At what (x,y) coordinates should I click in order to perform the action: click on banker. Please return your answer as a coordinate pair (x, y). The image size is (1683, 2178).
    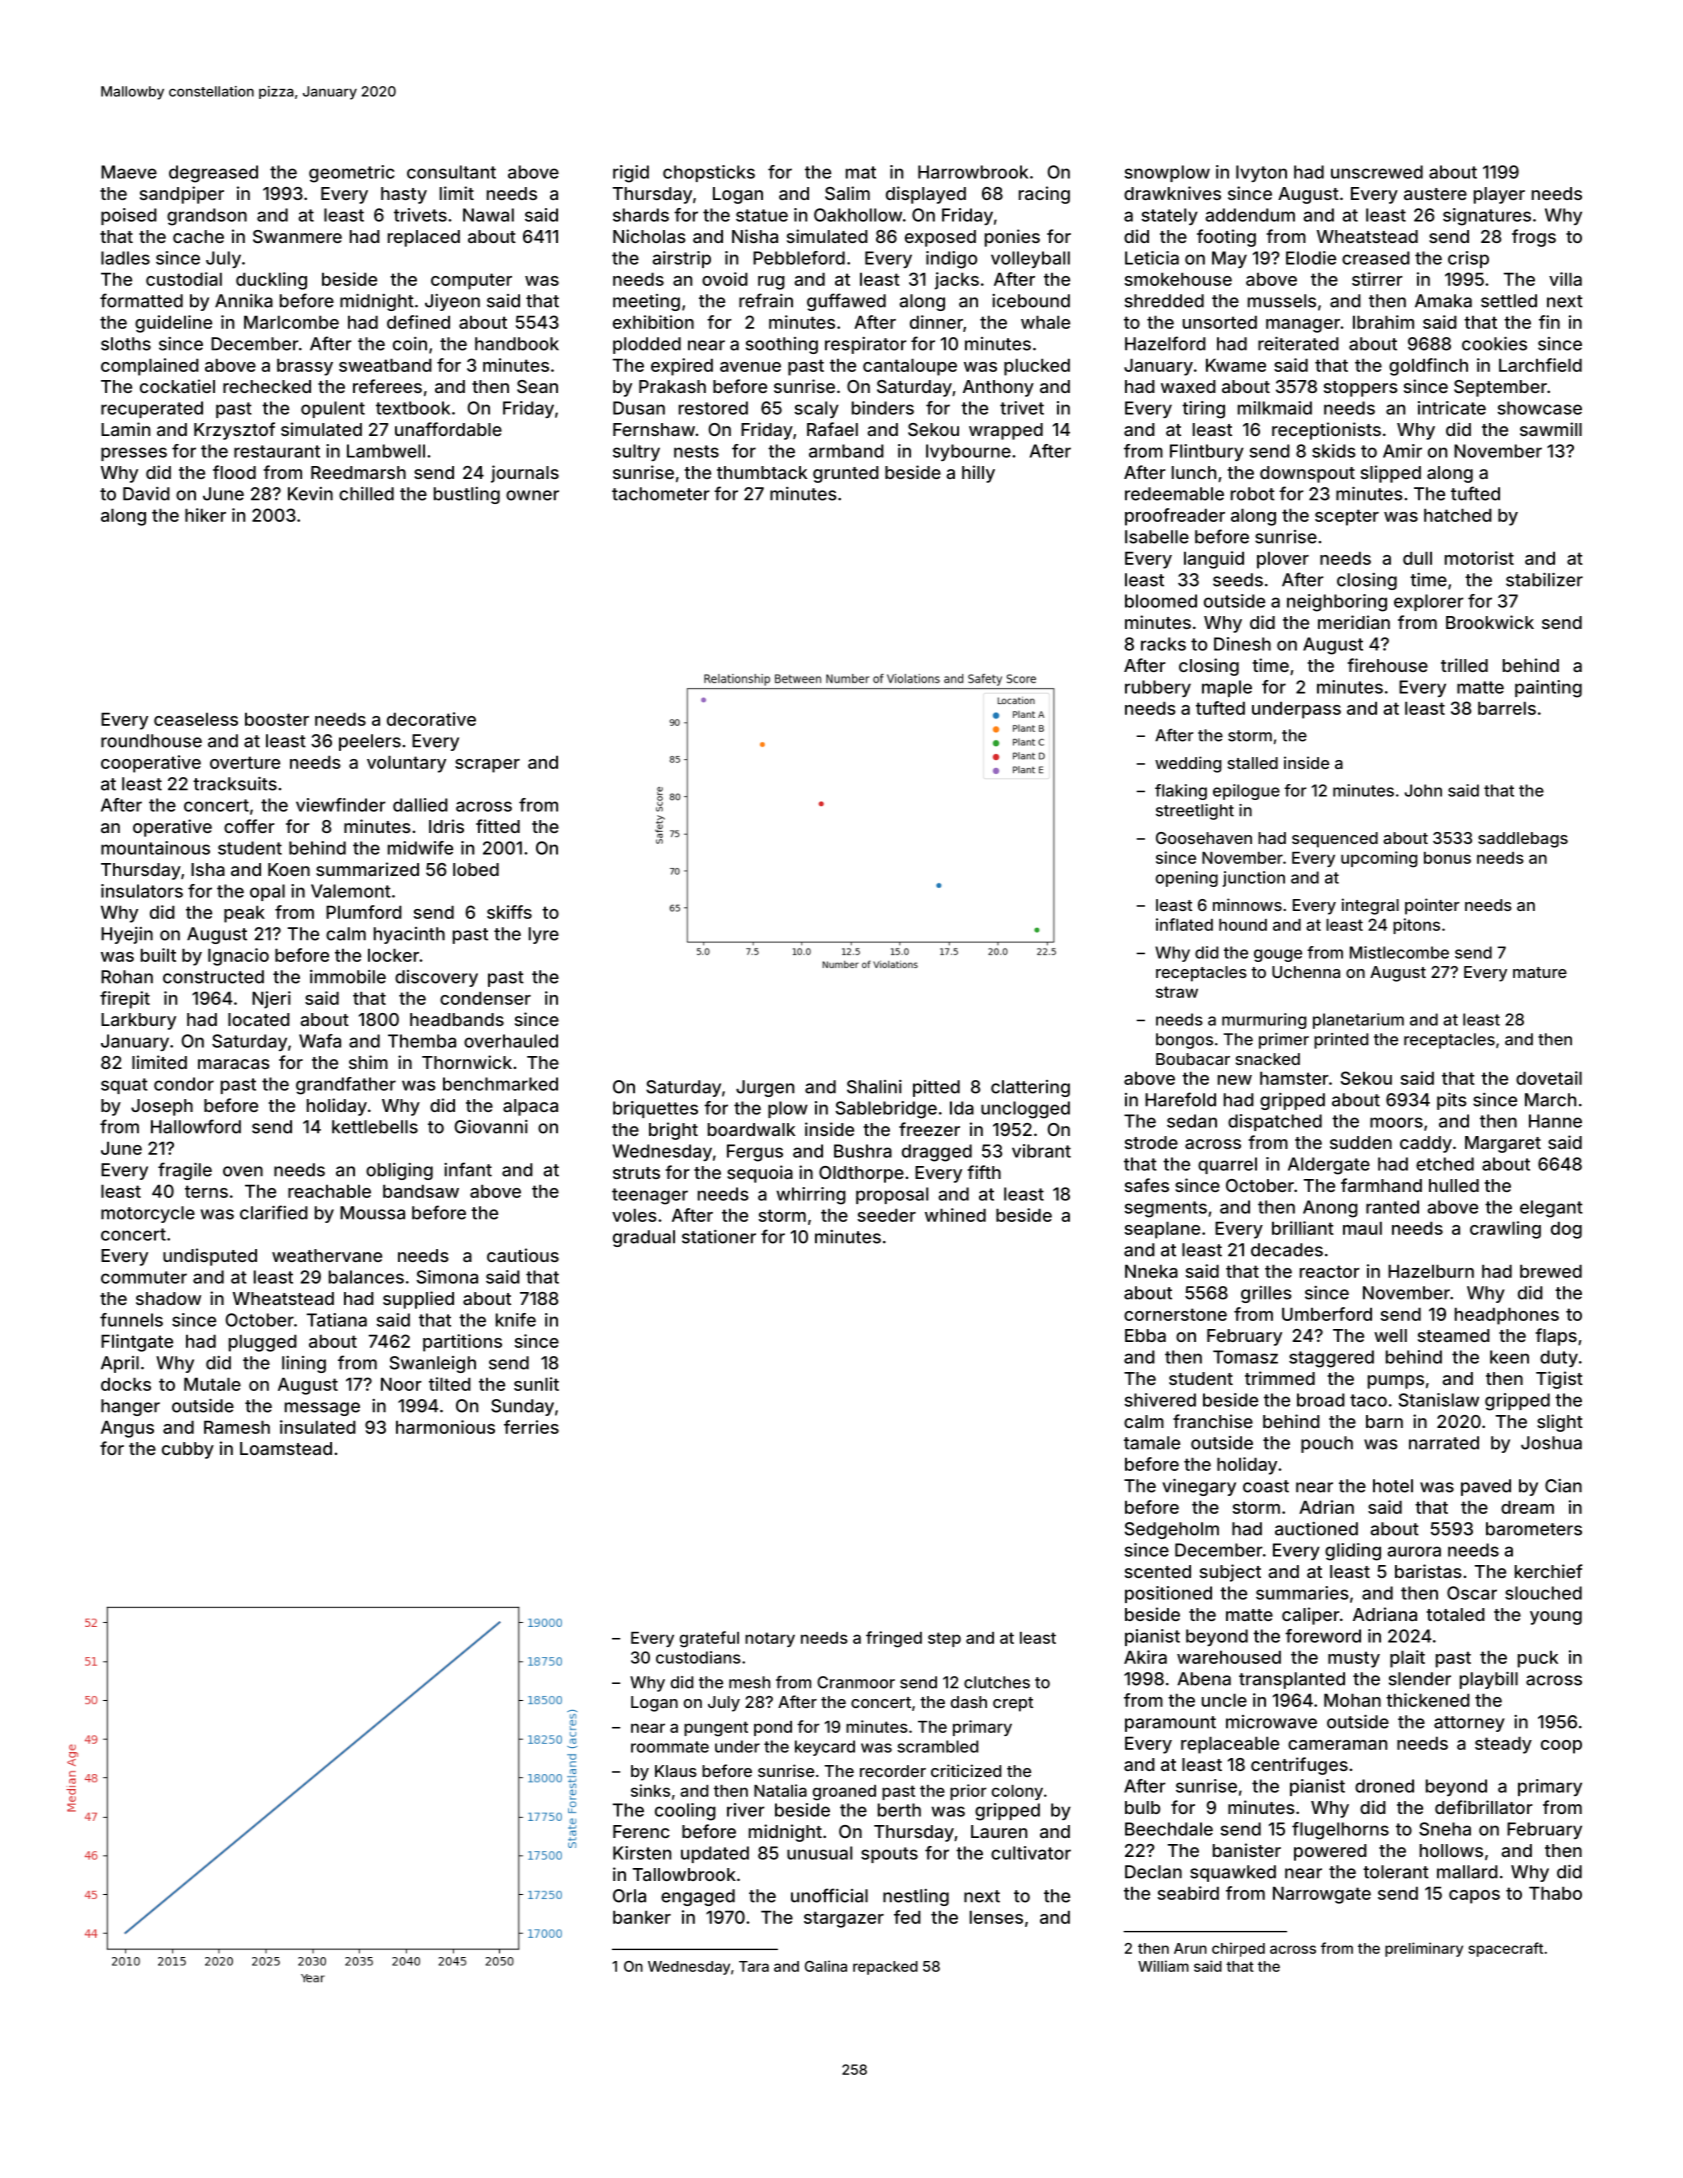
    Looking at the image, I should click on (642, 1917).
